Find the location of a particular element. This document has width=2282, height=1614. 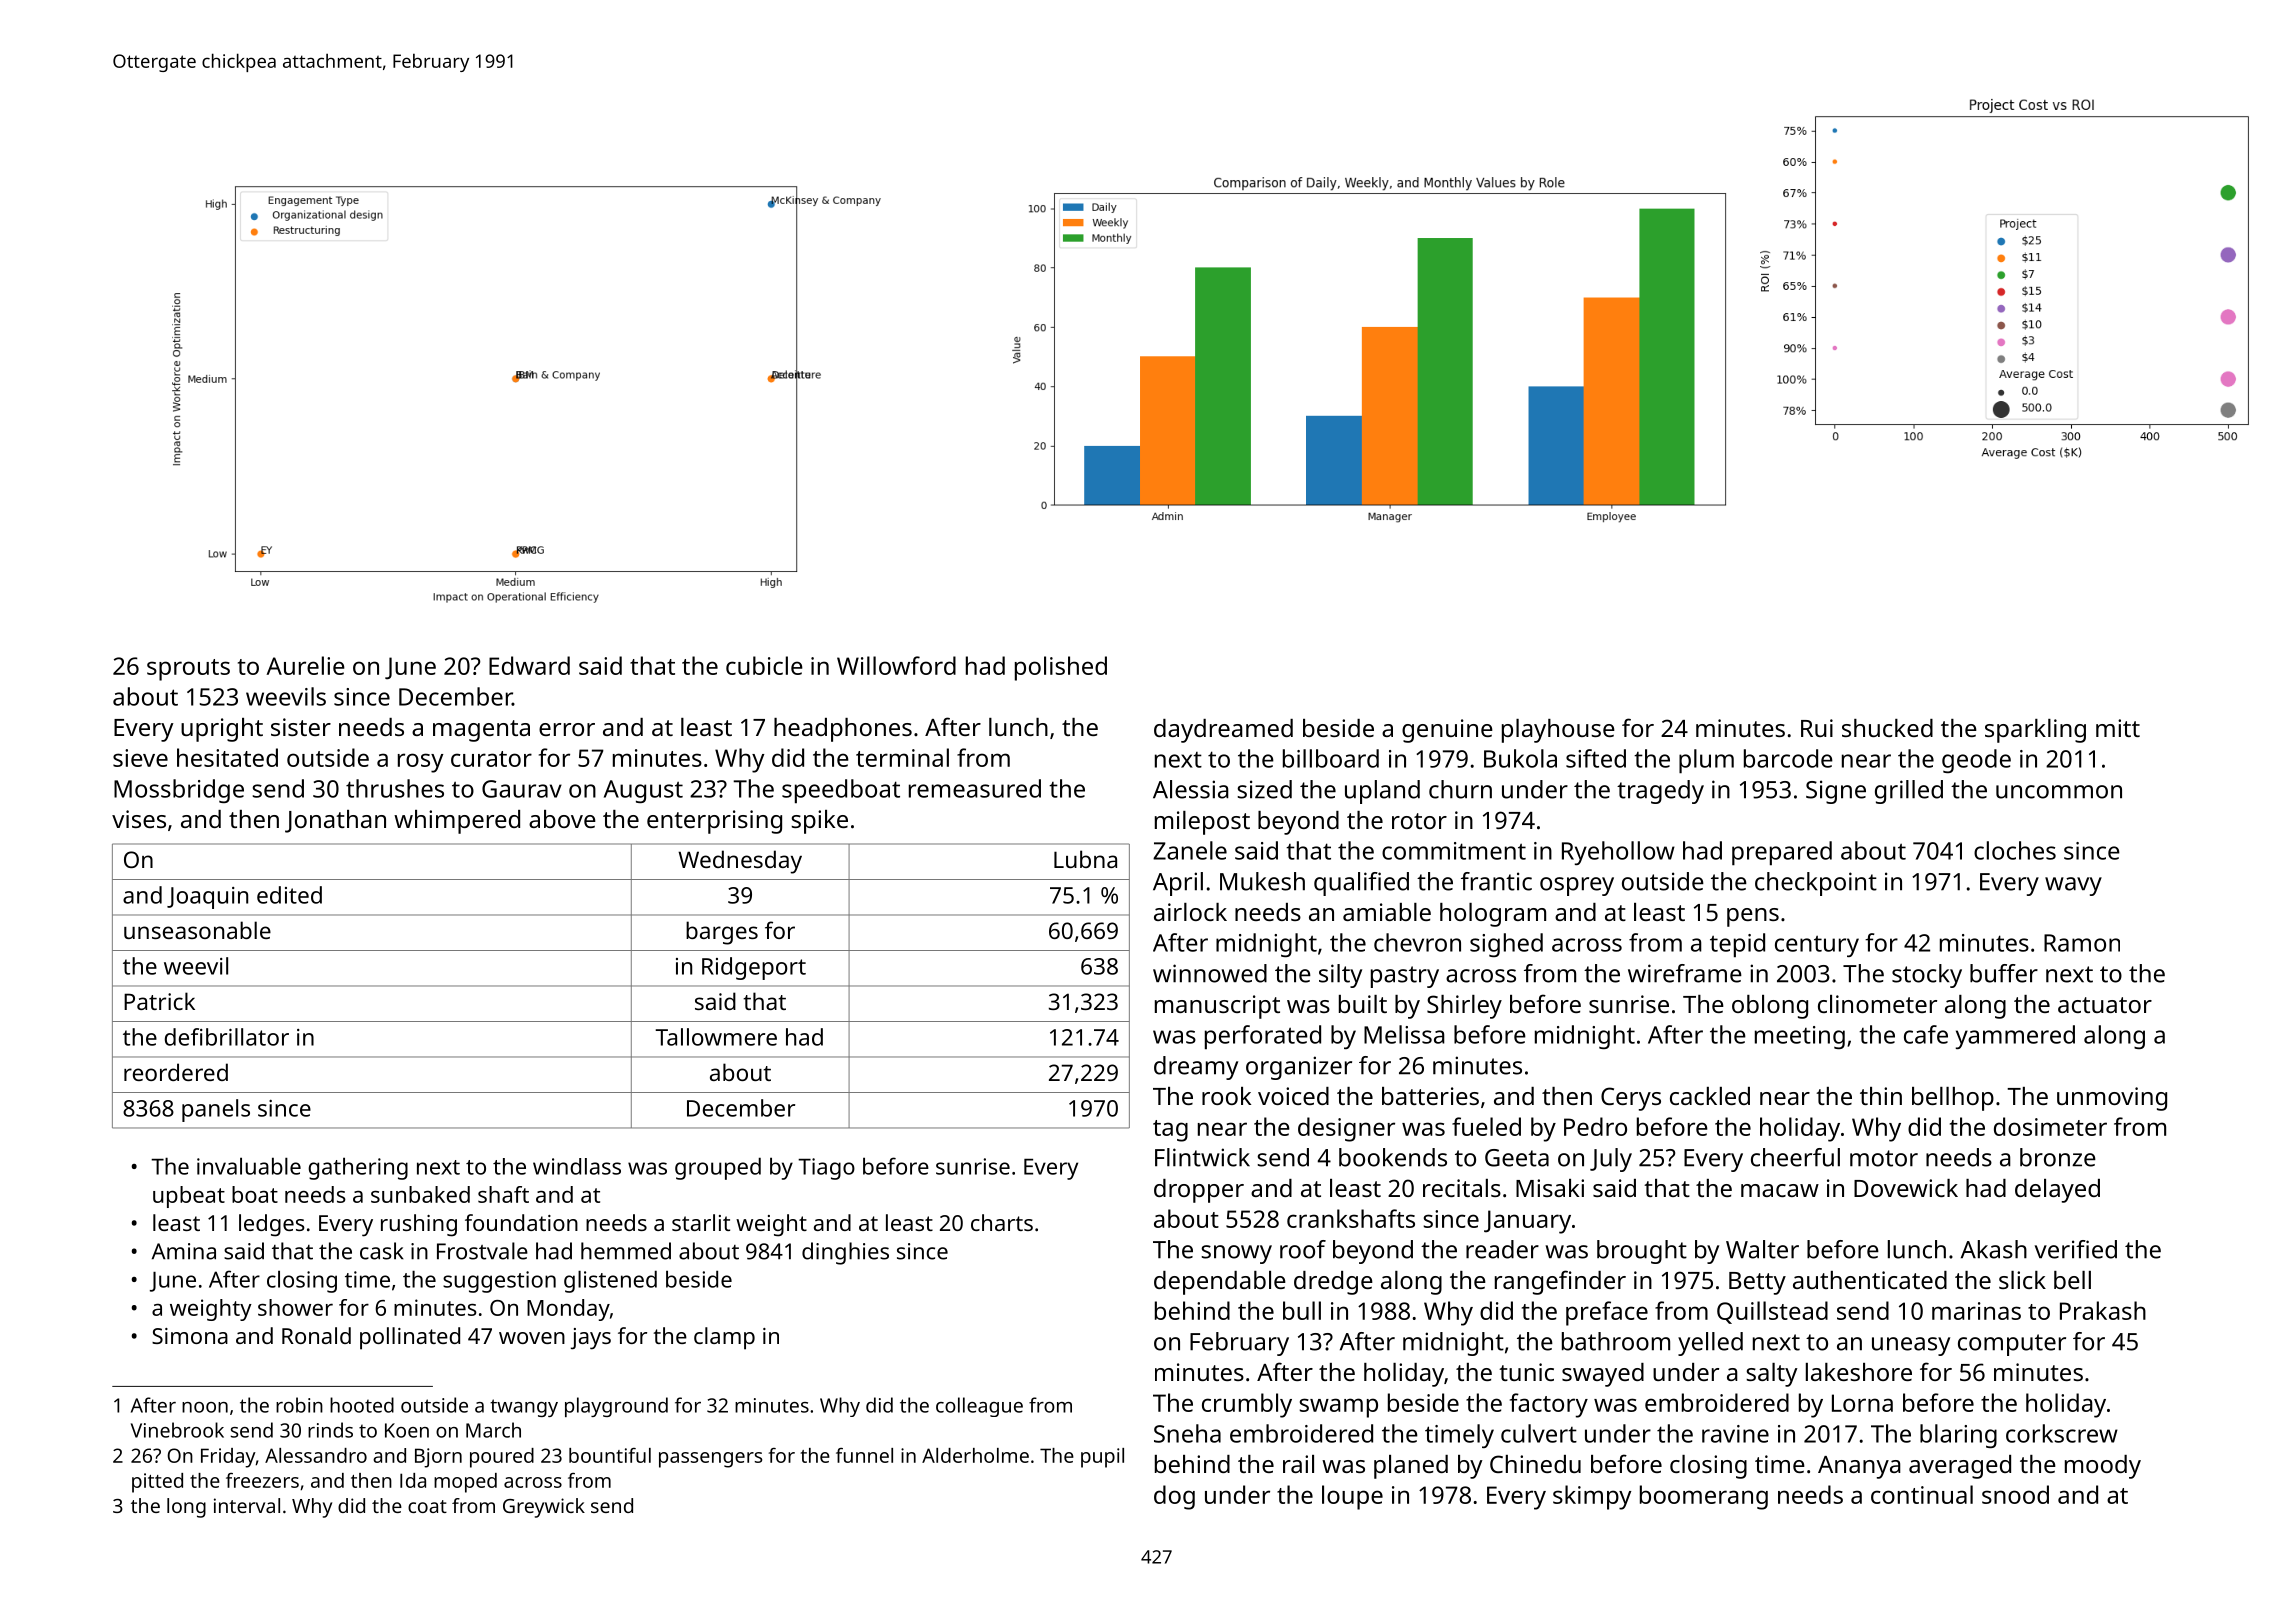

Misaki is located at coordinates (1550, 1188).
